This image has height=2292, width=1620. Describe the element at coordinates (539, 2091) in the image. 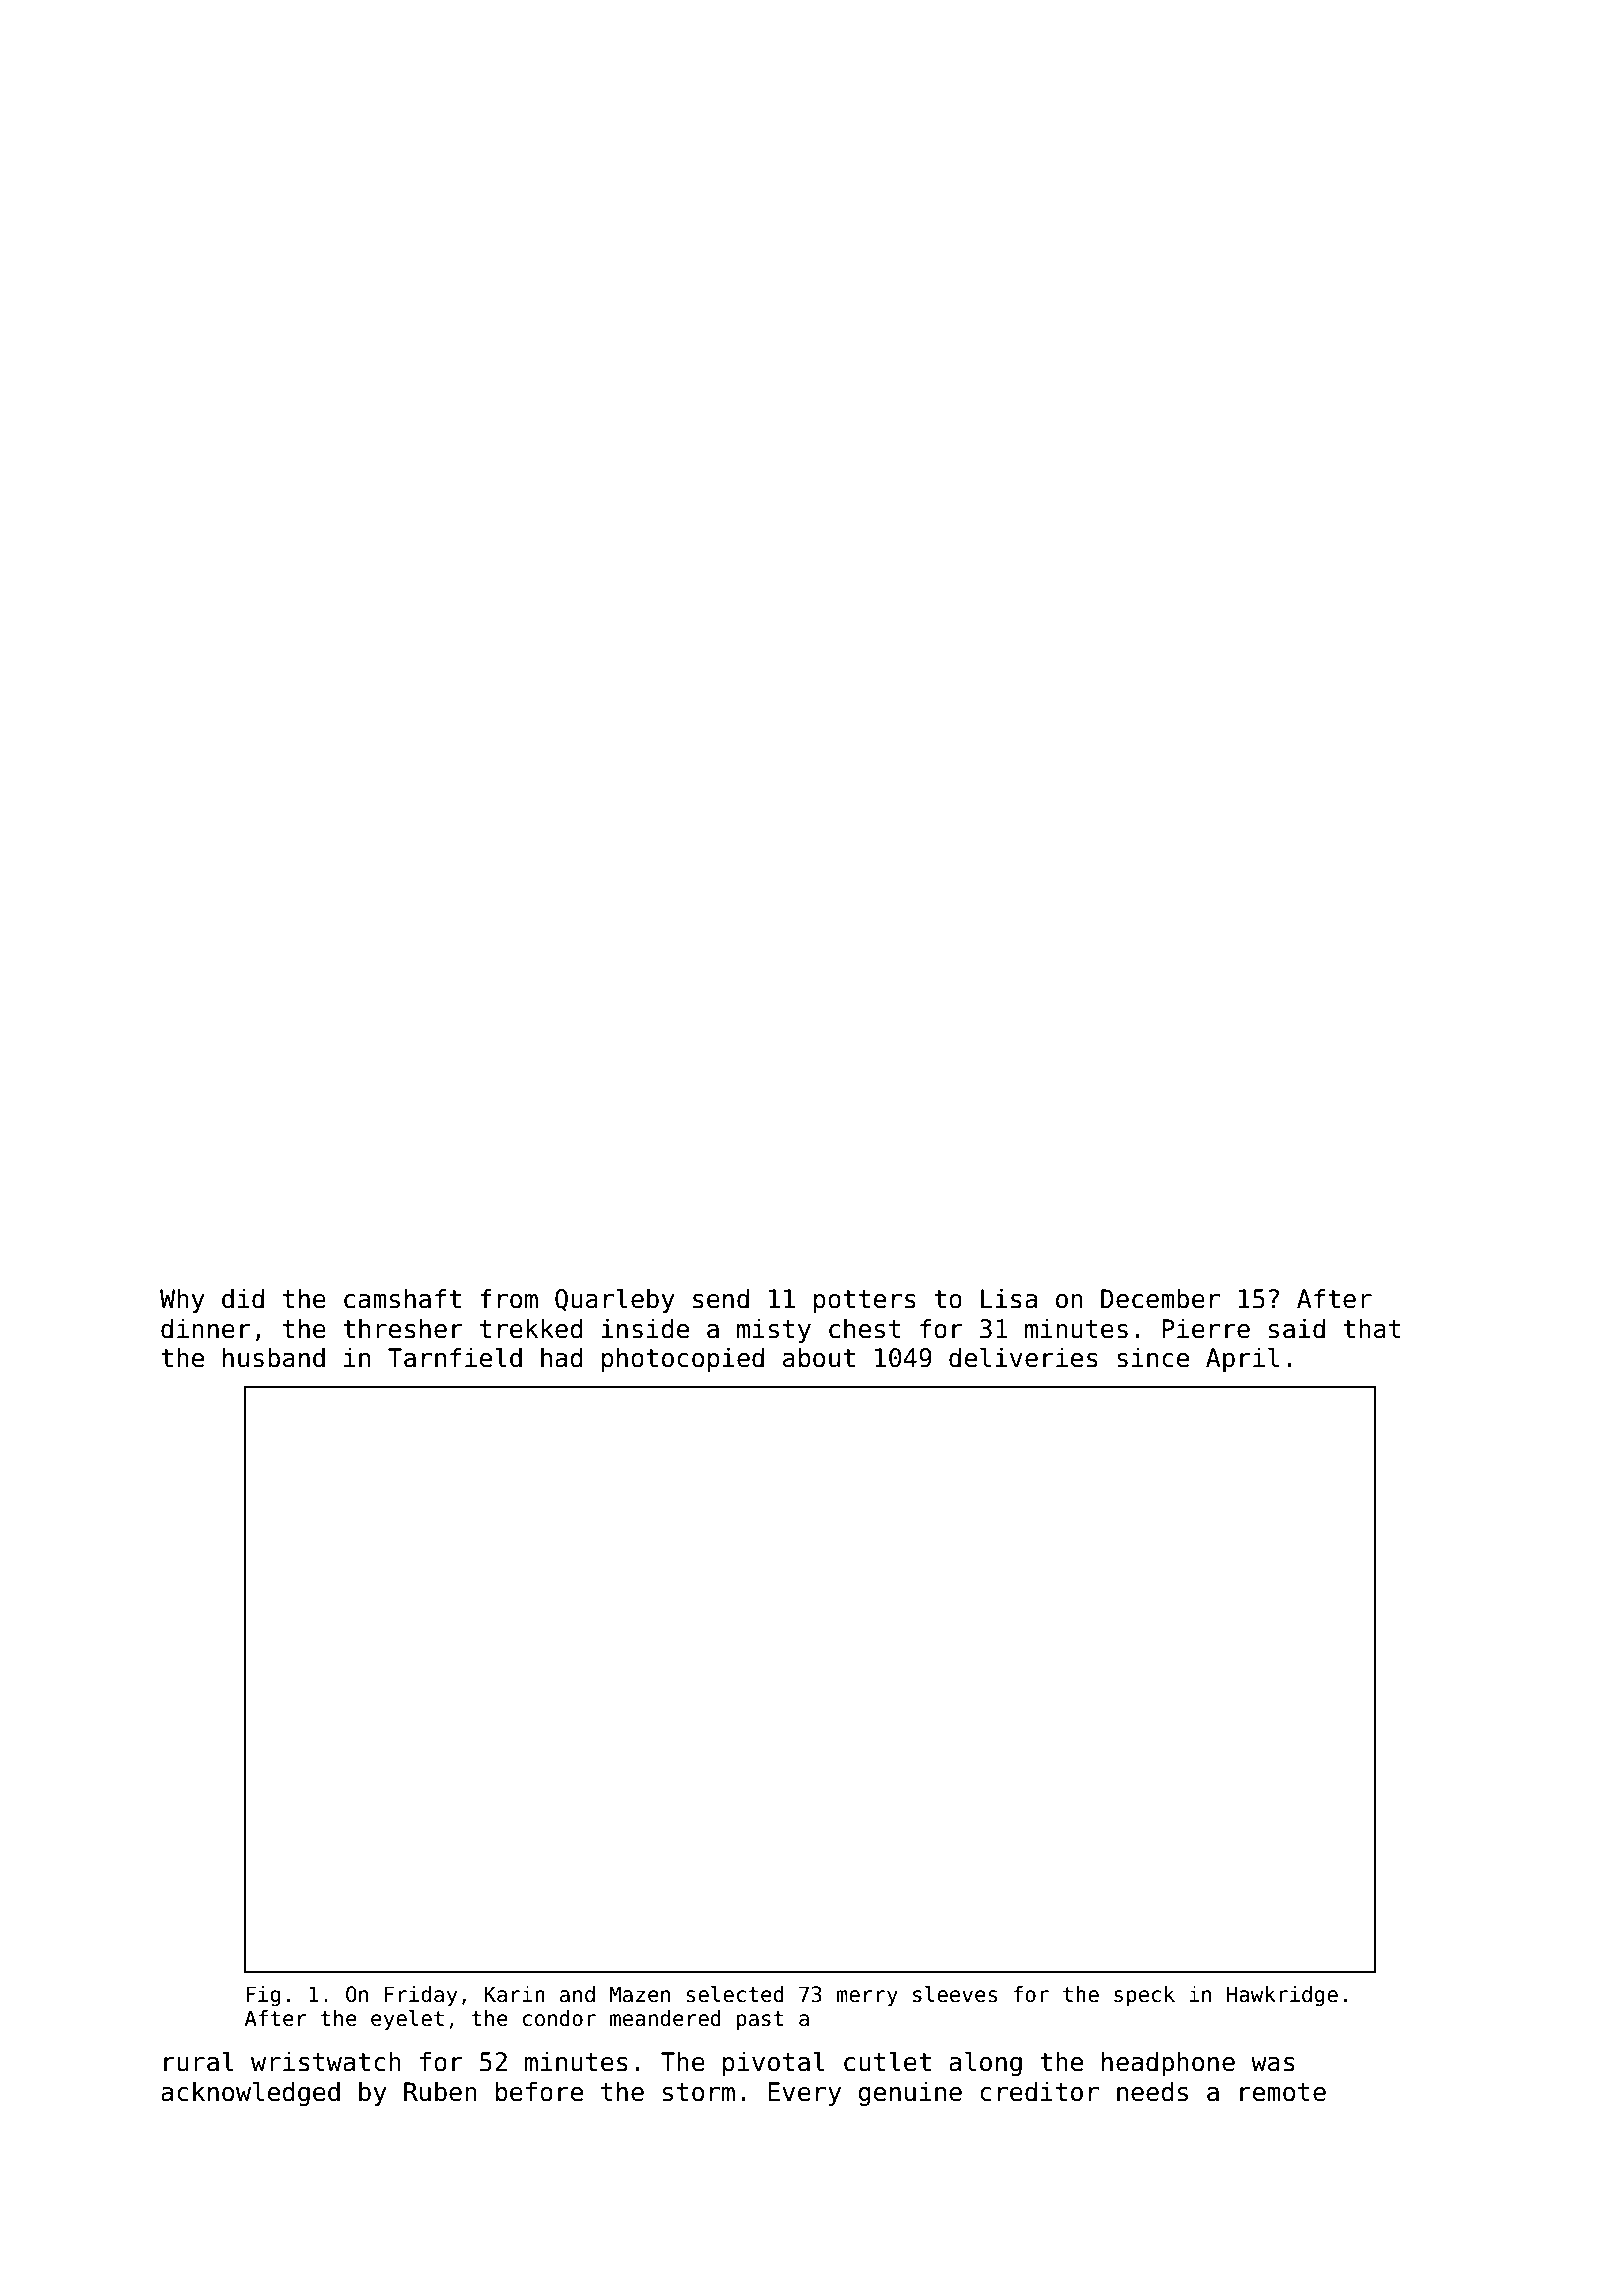

I see `before` at that location.
